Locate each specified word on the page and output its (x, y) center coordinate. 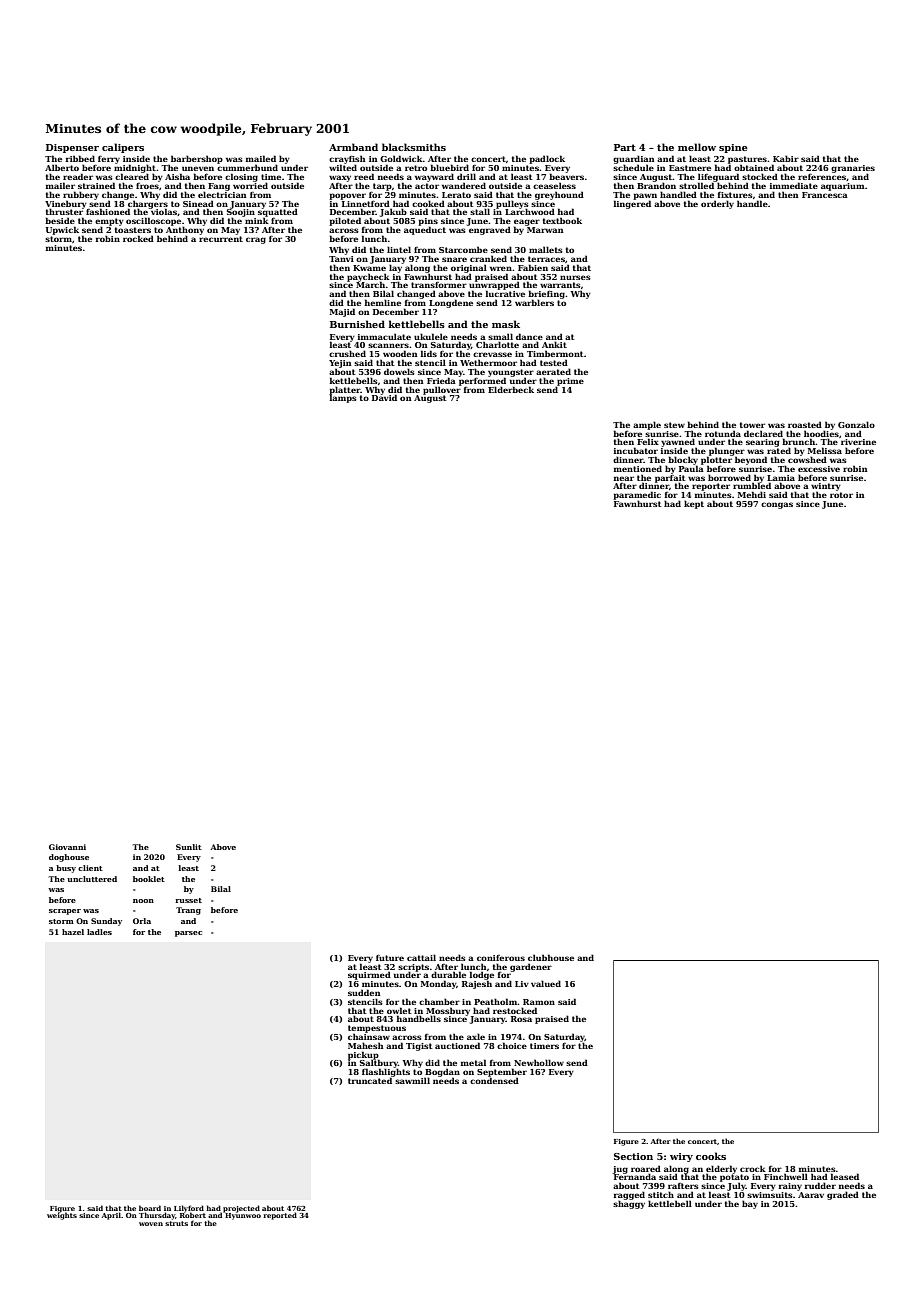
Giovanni (67, 847)
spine (733, 148)
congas (777, 505)
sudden (364, 992)
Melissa (825, 450)
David (384, 398)
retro (416, 168)
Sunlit (189, 847)
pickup (363, 1055)
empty (109, 222)
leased (844, 1176)
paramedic (637, 495)
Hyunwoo (243, 1216)
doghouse (69, 858)
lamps (343, 399)
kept (694, 504)
